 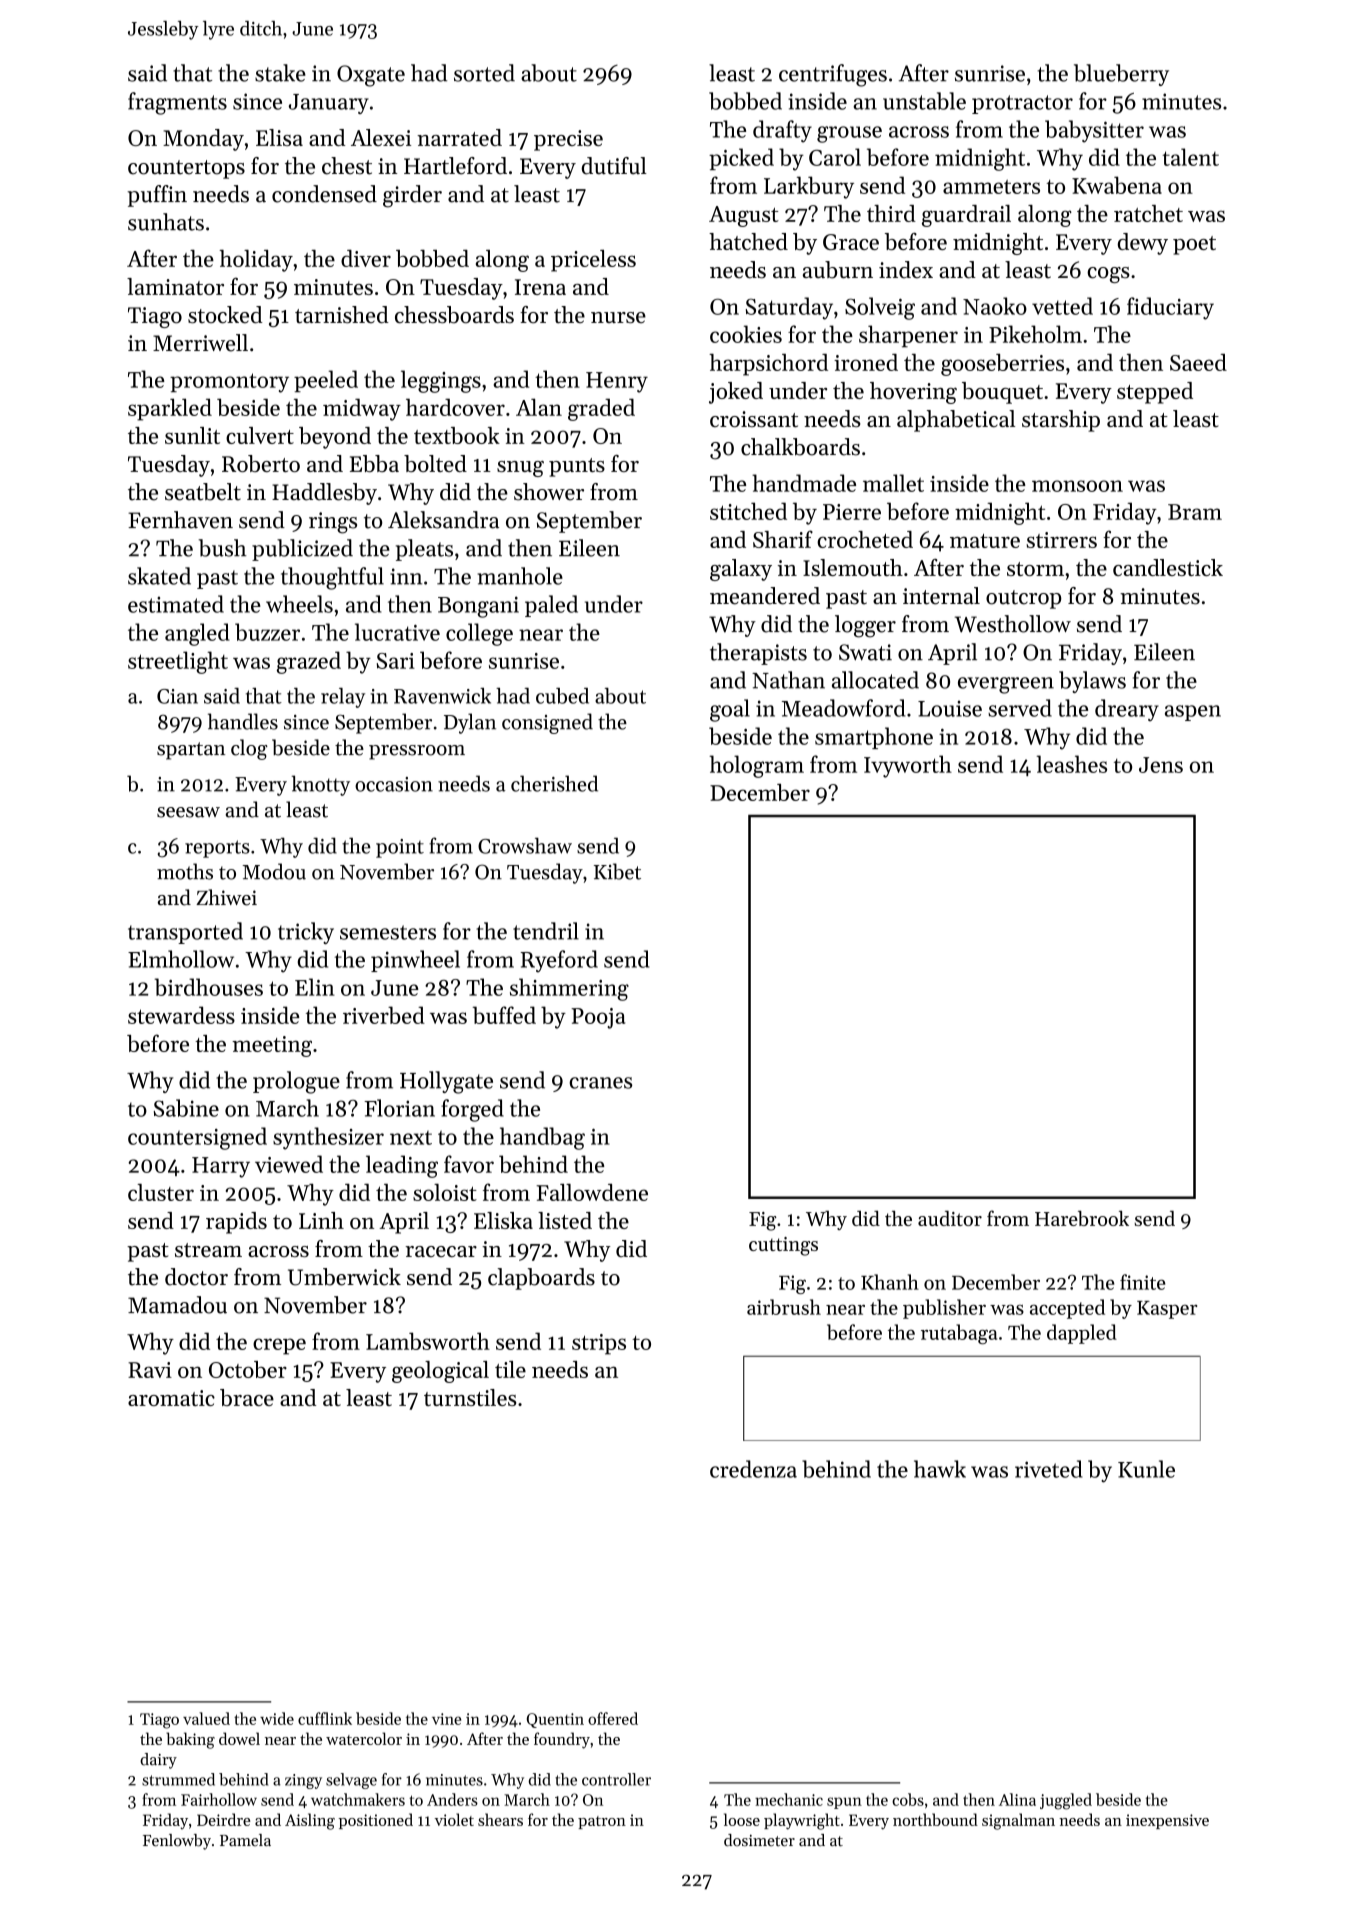 What do you see at coordinates (547, 723) in the screenshot?
I see `consigned` at bounding box center [547, 723].
